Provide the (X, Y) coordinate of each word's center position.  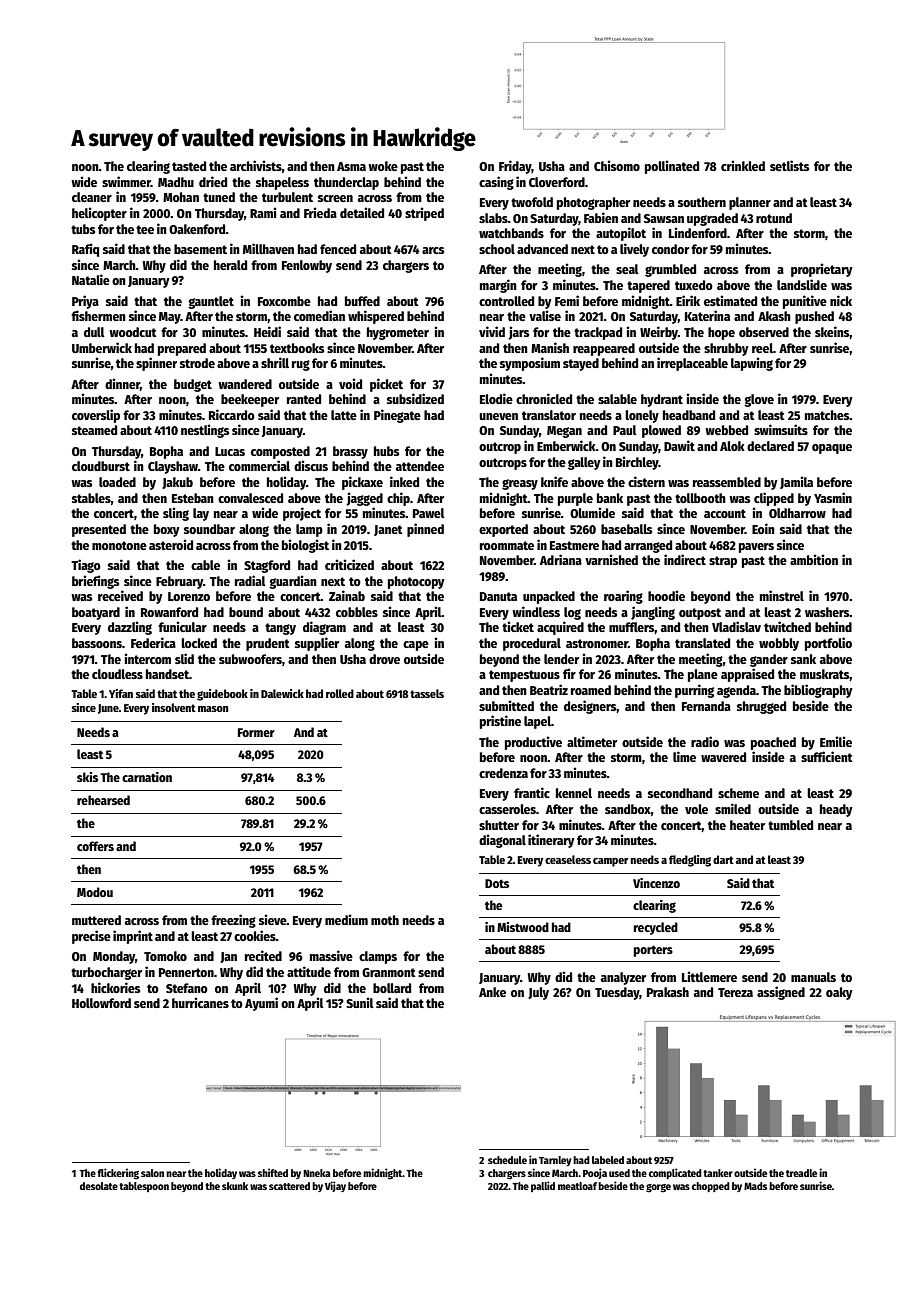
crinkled (743, 165)
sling (176, 514)
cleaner (92, 197)
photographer (593, 203)
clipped (774, 499)
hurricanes (200, 1002)
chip (398, 499)
